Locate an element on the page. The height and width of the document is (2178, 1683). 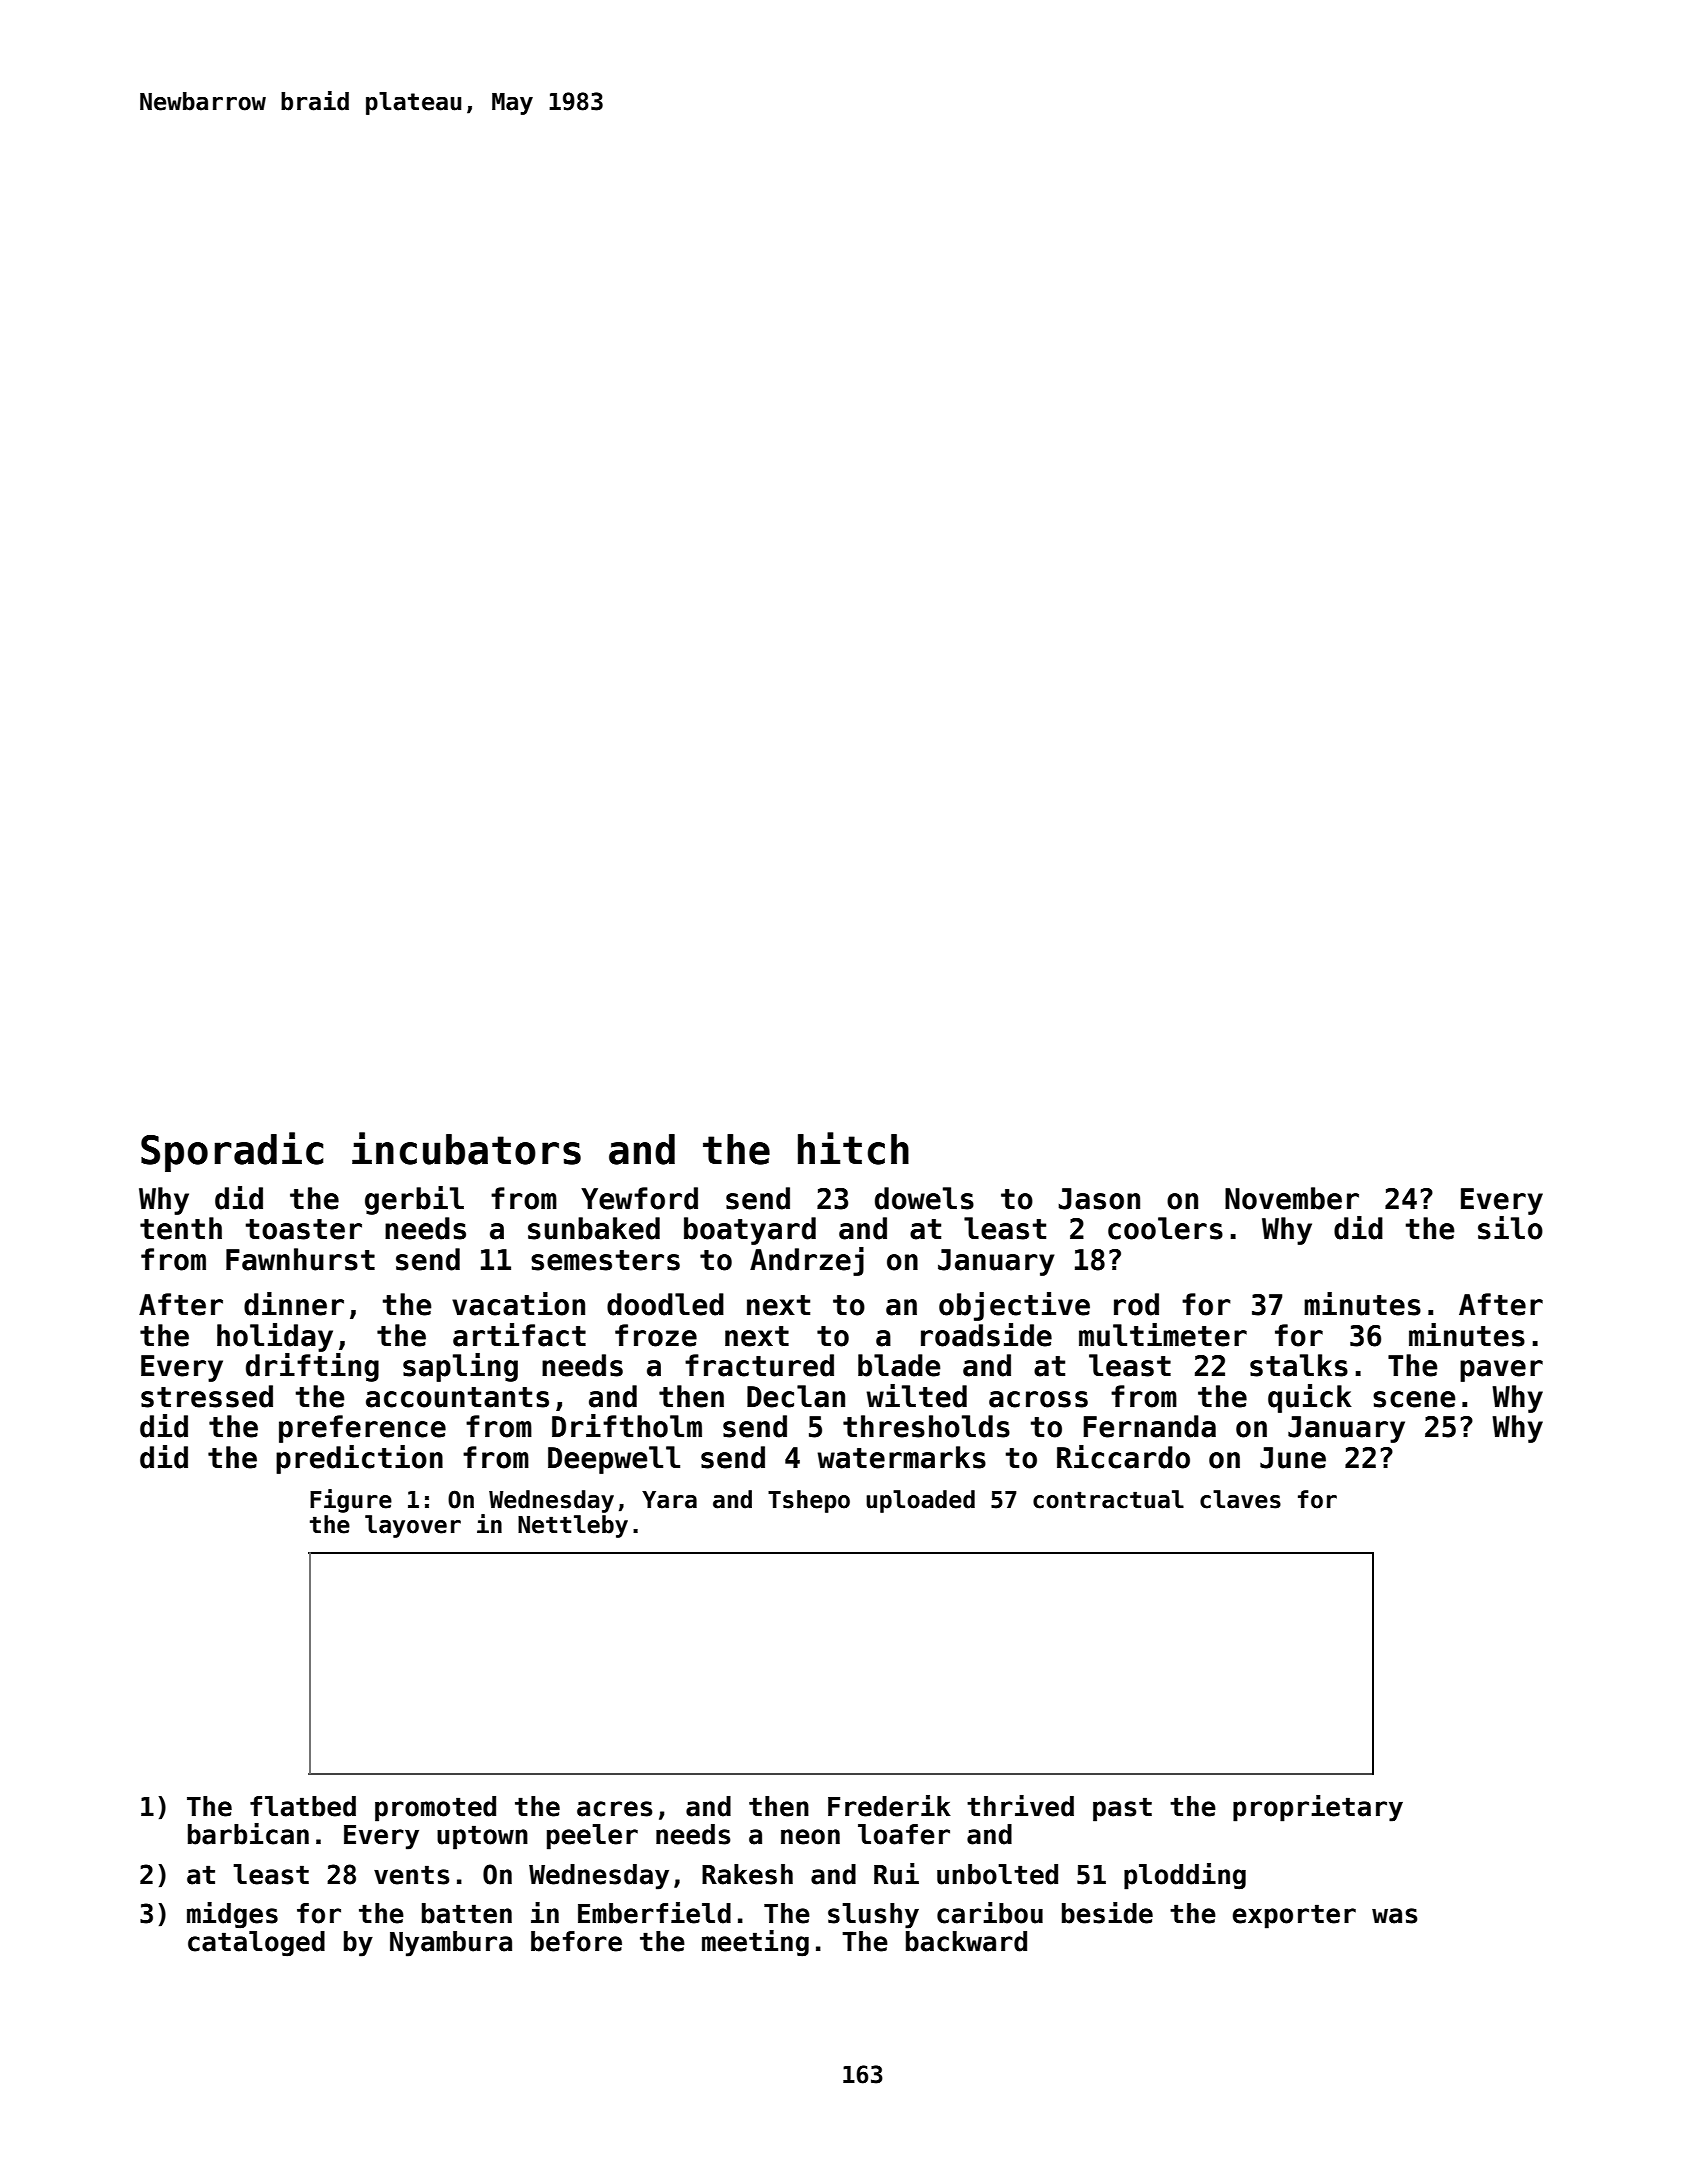
blade is located at coordinates (899, 1365).
